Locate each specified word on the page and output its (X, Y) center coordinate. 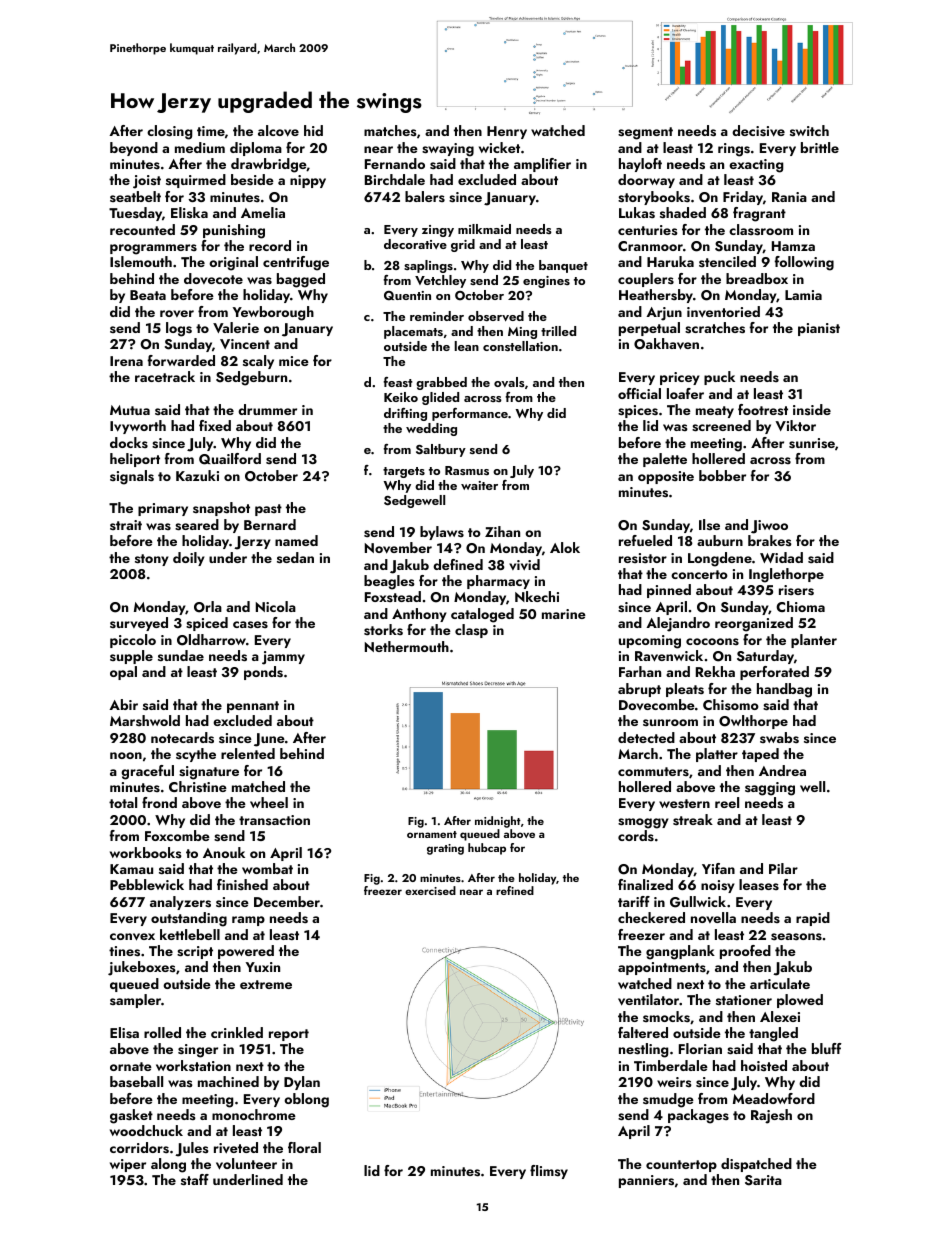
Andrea (782, 770)
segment (645, 133)
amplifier (542, 165)
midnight (498, 822)
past (268, 510)
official (639, 393)
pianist (819, 329)
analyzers (180, 903)
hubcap (487, 849)
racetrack (165, 376)
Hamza (793, 246)
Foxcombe (177, 835)
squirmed (196, 181)
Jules (192, 1149)
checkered (651, 917)
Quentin (407, 296)
